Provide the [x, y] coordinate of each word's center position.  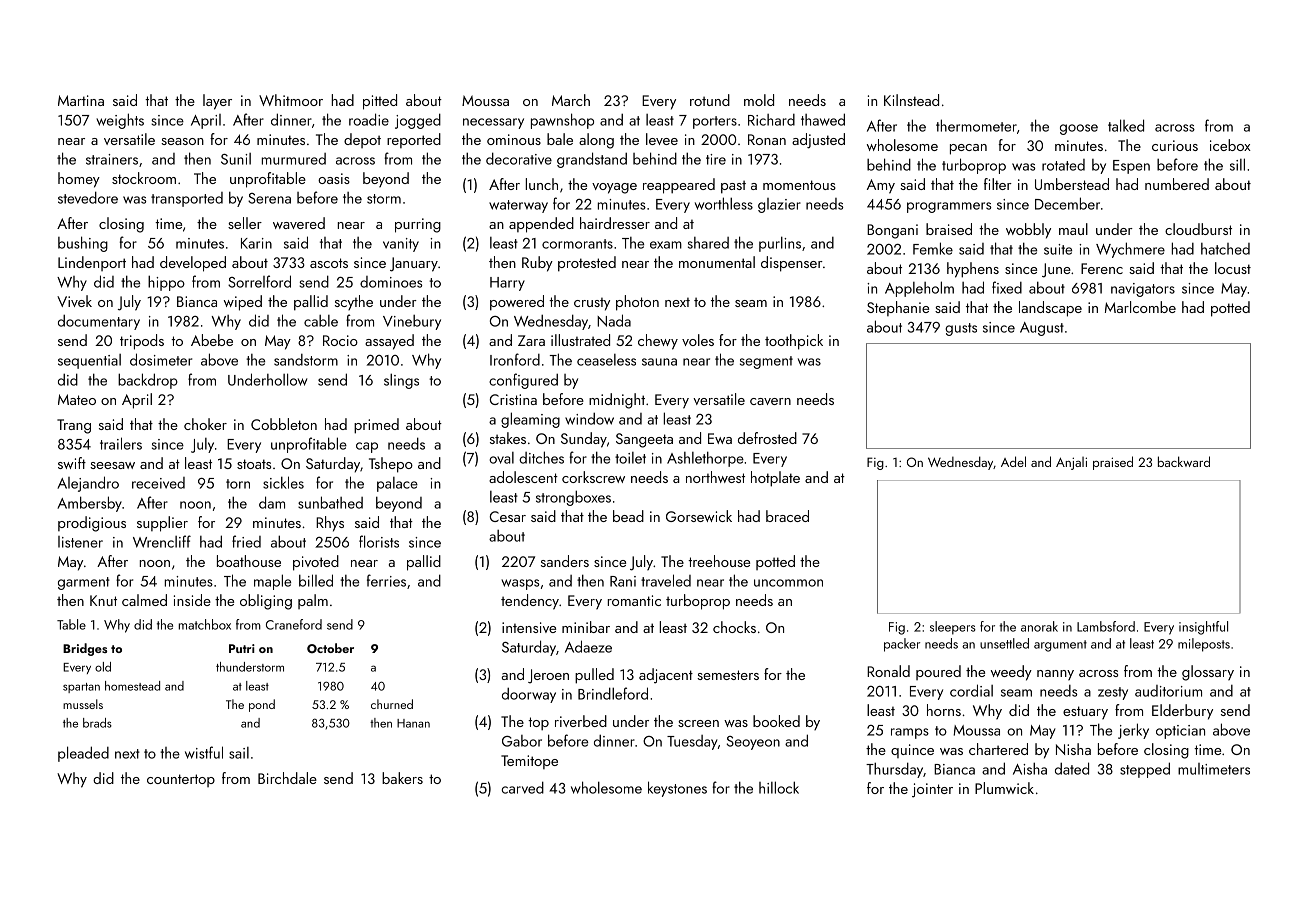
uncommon [788, 583]
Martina [81, 100]
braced [787, 516]
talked [1126, 125]
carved [523, 787]
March [571, 100]
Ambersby [89, 504]
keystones [677, 789]
